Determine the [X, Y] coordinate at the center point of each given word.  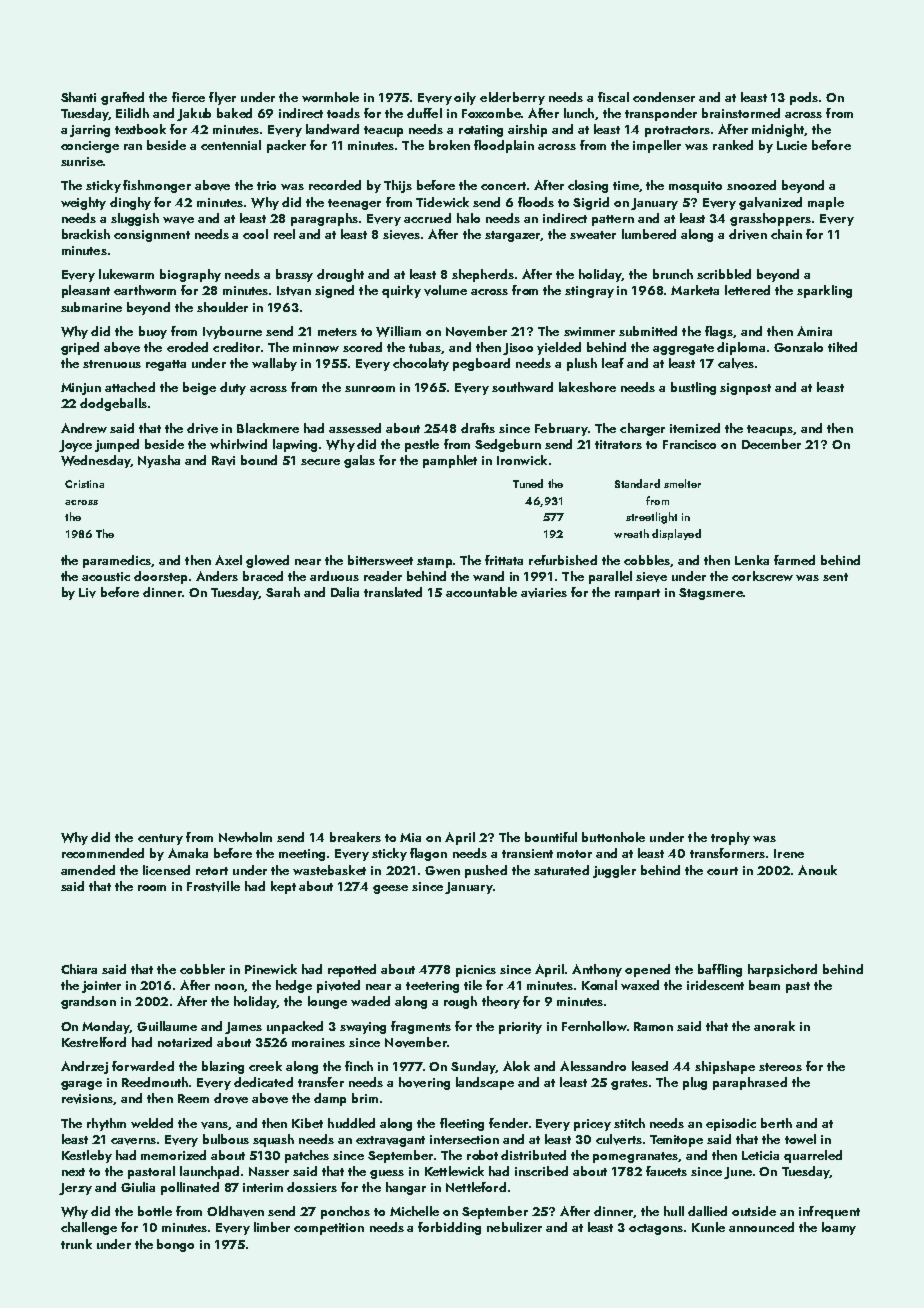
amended [88, 870]
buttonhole [613, 837]
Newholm [245, 837]
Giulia [138, 1187]
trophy [730, 838]
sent [835, 577]
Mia [410, 837]
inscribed [541, 1171]
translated [393, 592]
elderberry [512, 98]
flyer [222, 98]
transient [527, 853]
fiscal [613, 97]
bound [259, 460]
